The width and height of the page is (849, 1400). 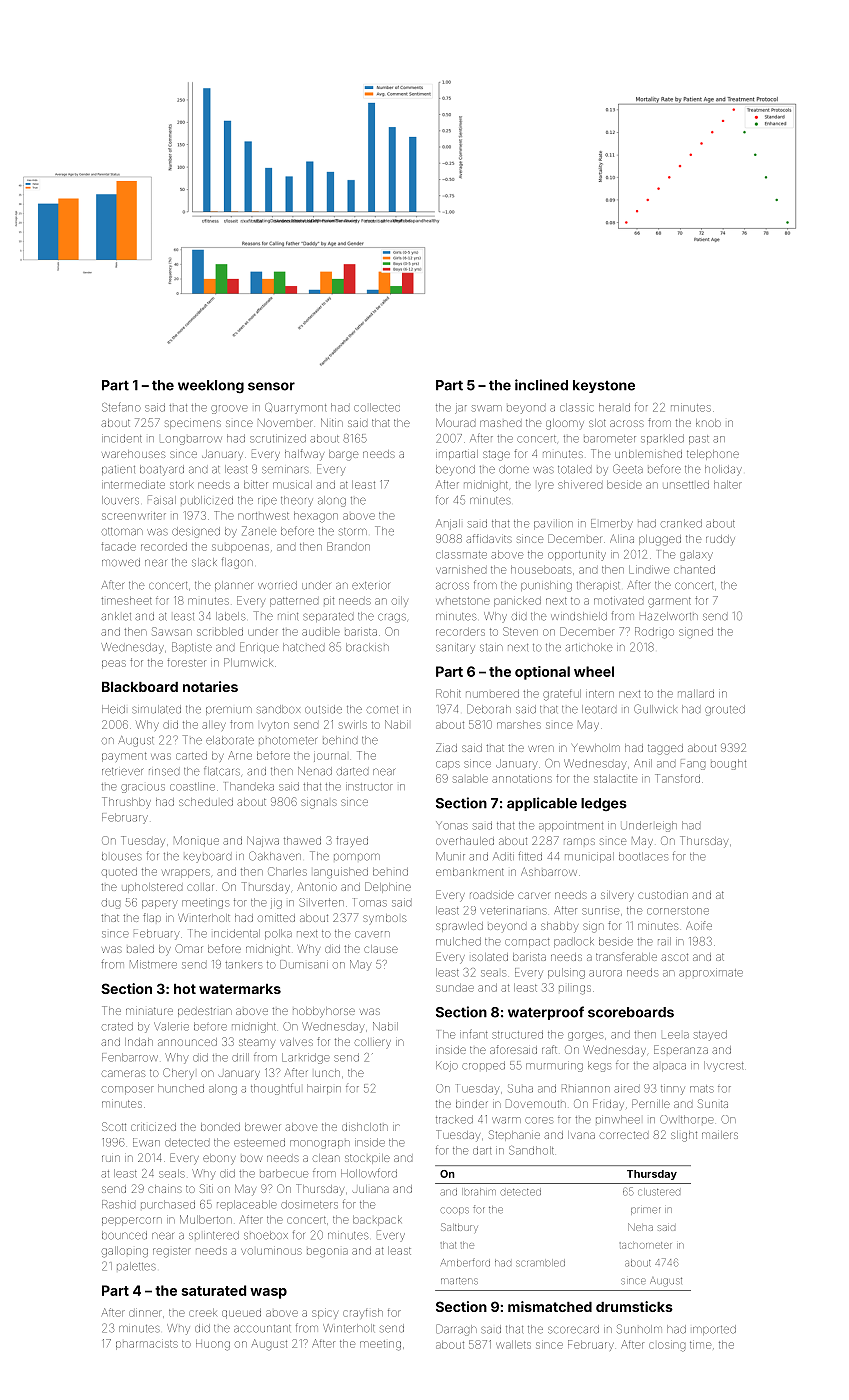 What do you see at coordinates (113, 709) in the page?
I see `Heidi` at bounding box center [113, 709].
